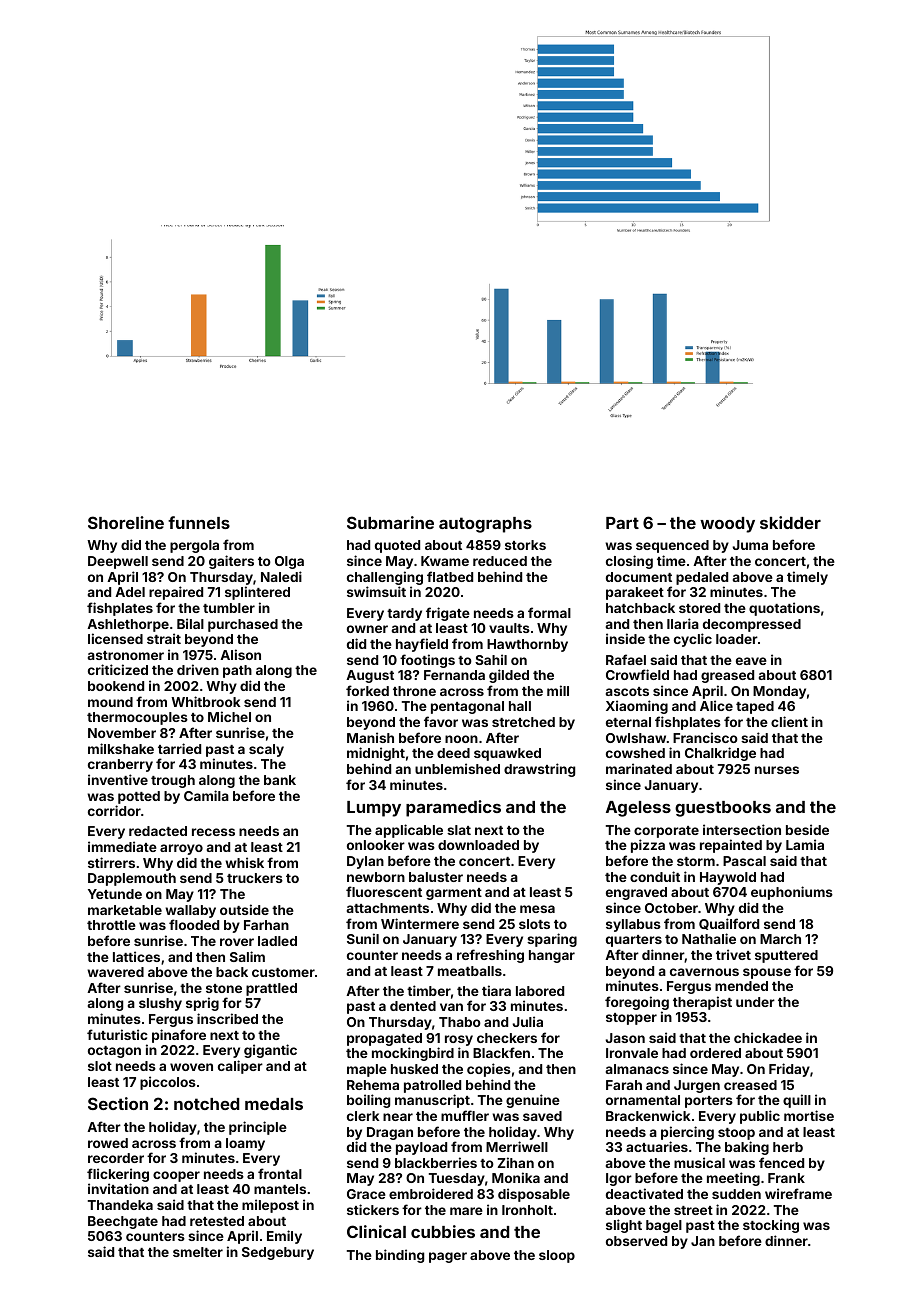 The height and width of the screenshot is (1308, 924). Describe the element at coordinates (728, 878) in the screenshot. I see `Haywold` at that location.
